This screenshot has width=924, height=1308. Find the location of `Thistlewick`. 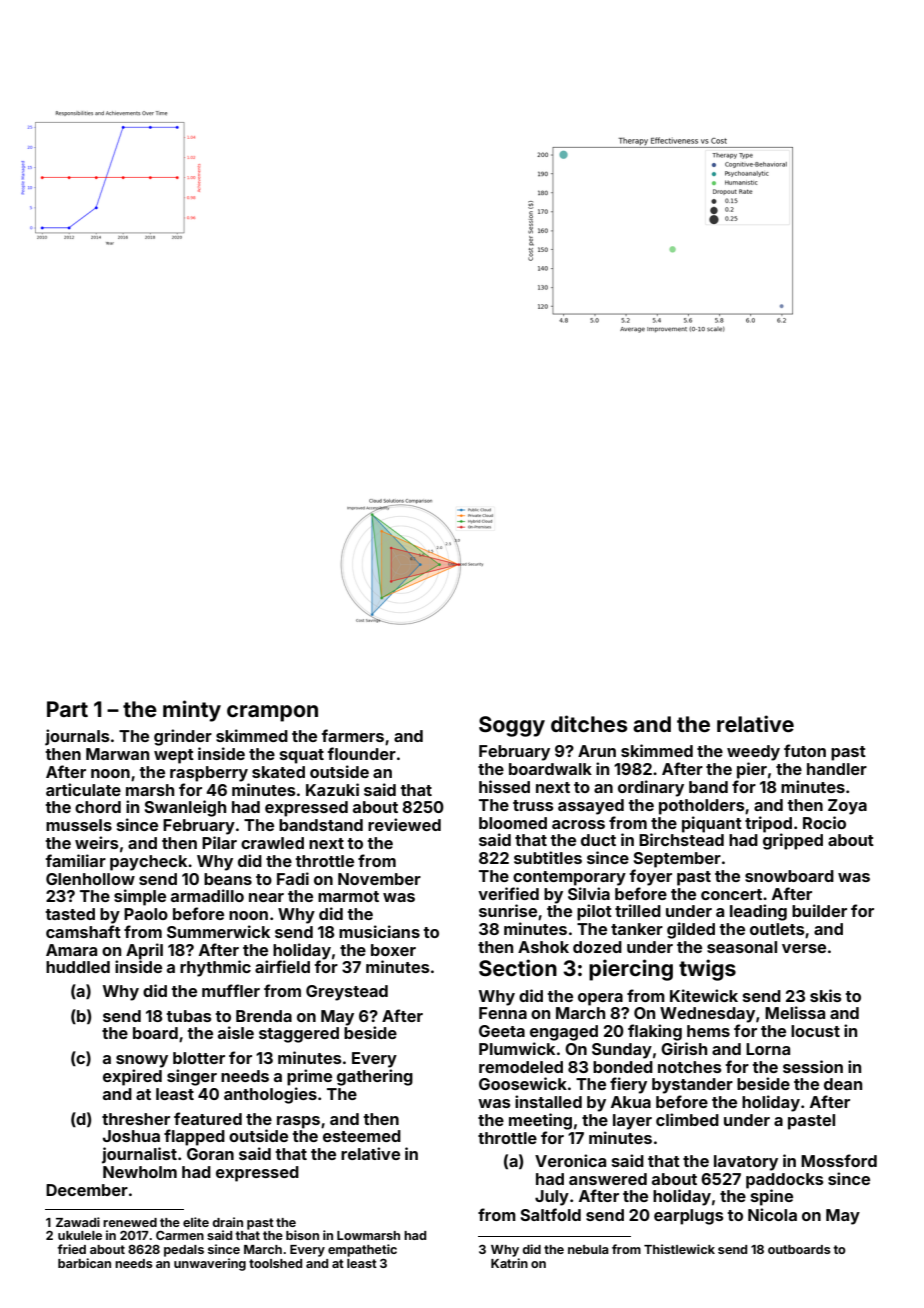

Thistlewick is located at coordinates (679, 1249).
